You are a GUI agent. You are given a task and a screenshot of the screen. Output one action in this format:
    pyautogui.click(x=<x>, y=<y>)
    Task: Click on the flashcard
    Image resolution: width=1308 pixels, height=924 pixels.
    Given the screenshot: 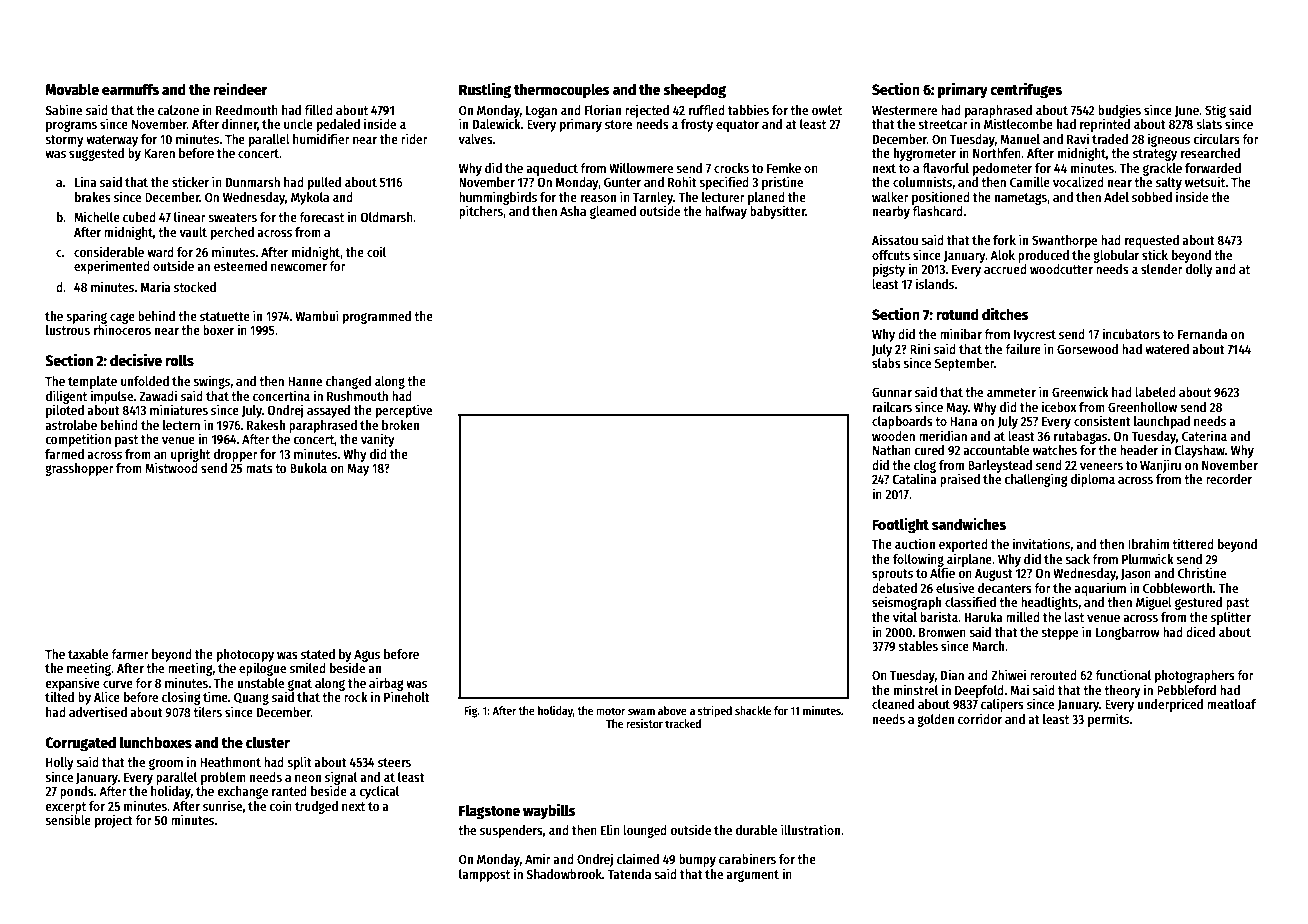 What is the action you would take?
    pyautogui.click(x=937, y=211)
